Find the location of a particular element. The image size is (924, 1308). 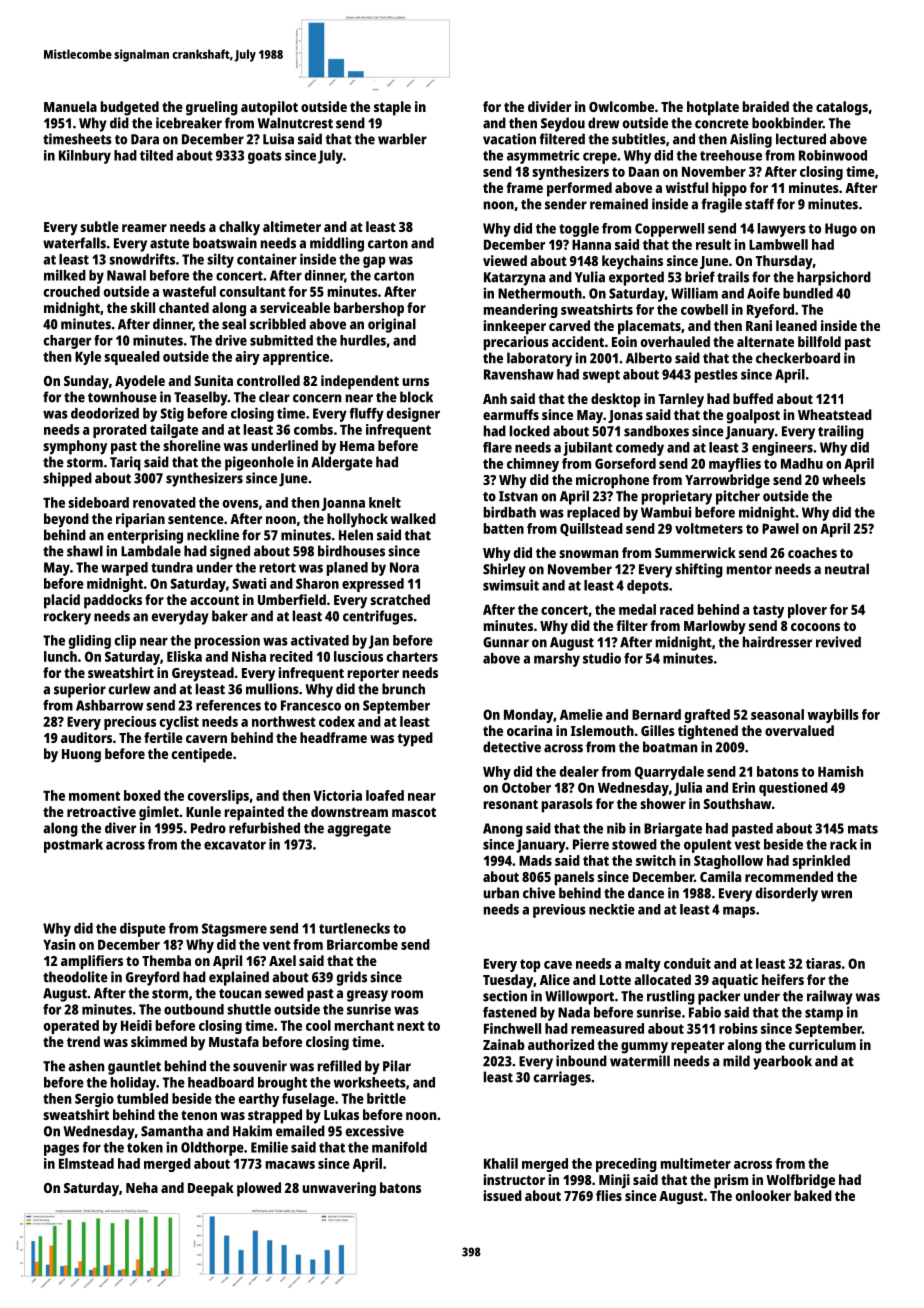

marshy is located at coordinates (557, 660).
